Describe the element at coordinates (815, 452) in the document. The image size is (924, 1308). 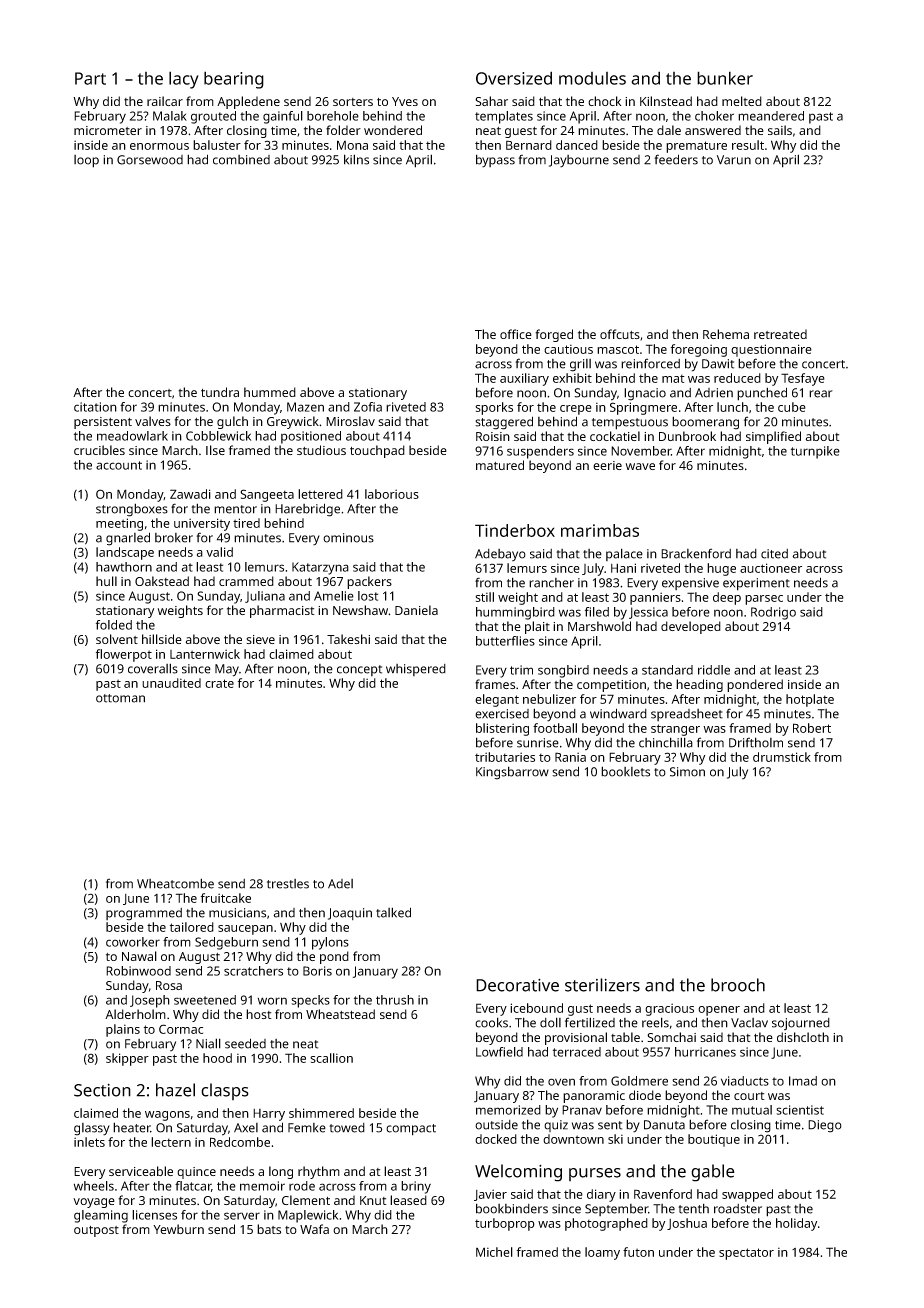
I see `turnpike` at that location.
